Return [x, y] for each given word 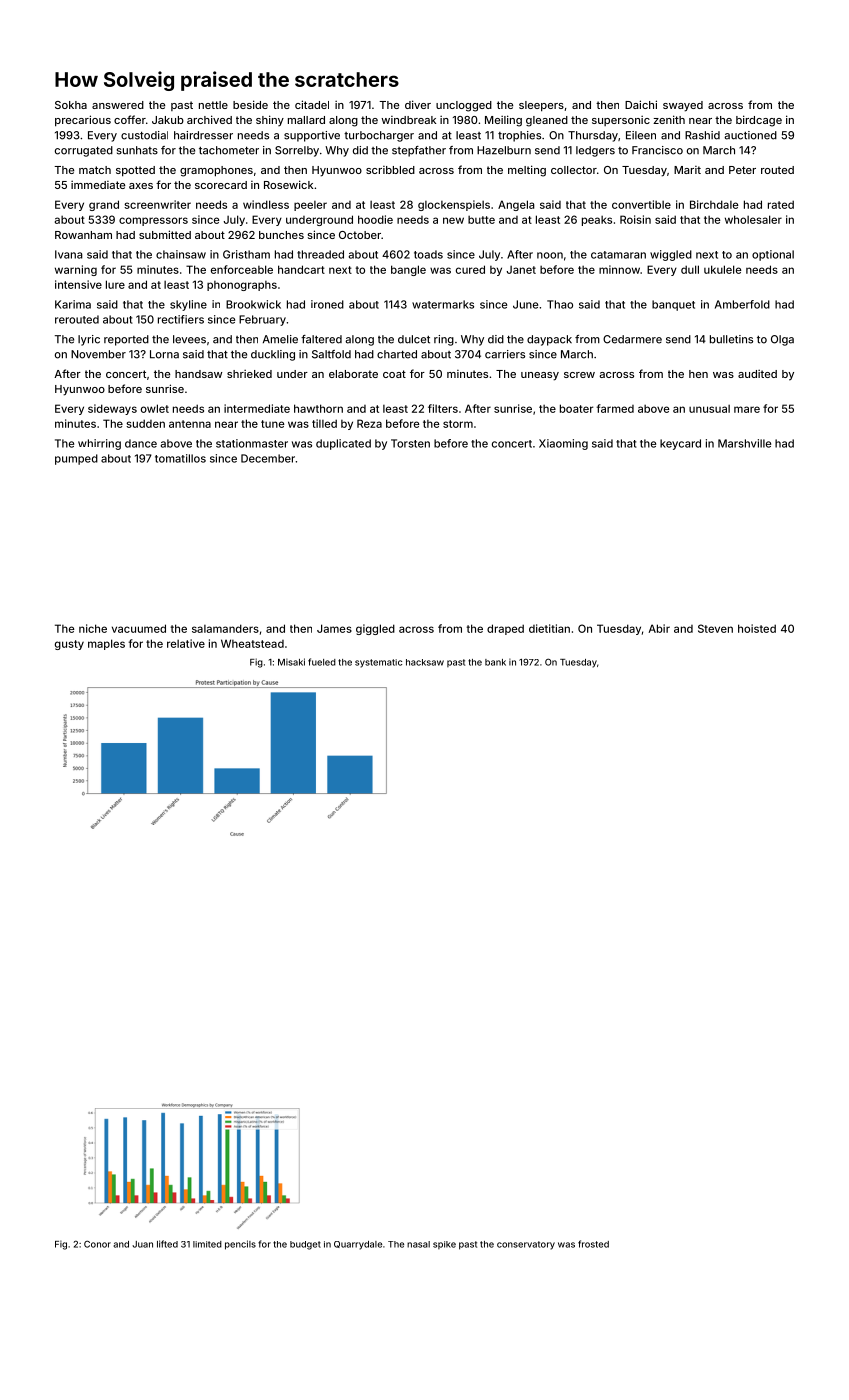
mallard [306, 120]
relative [186, 643]
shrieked [249, 373]
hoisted [757, 628]
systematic [378, 663]
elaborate [353, 374]
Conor [97, 1244]
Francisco [657, 150]
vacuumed [139, 628]
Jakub [168, 120]
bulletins [731, 339]
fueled [322, 662]
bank [495, 662]
